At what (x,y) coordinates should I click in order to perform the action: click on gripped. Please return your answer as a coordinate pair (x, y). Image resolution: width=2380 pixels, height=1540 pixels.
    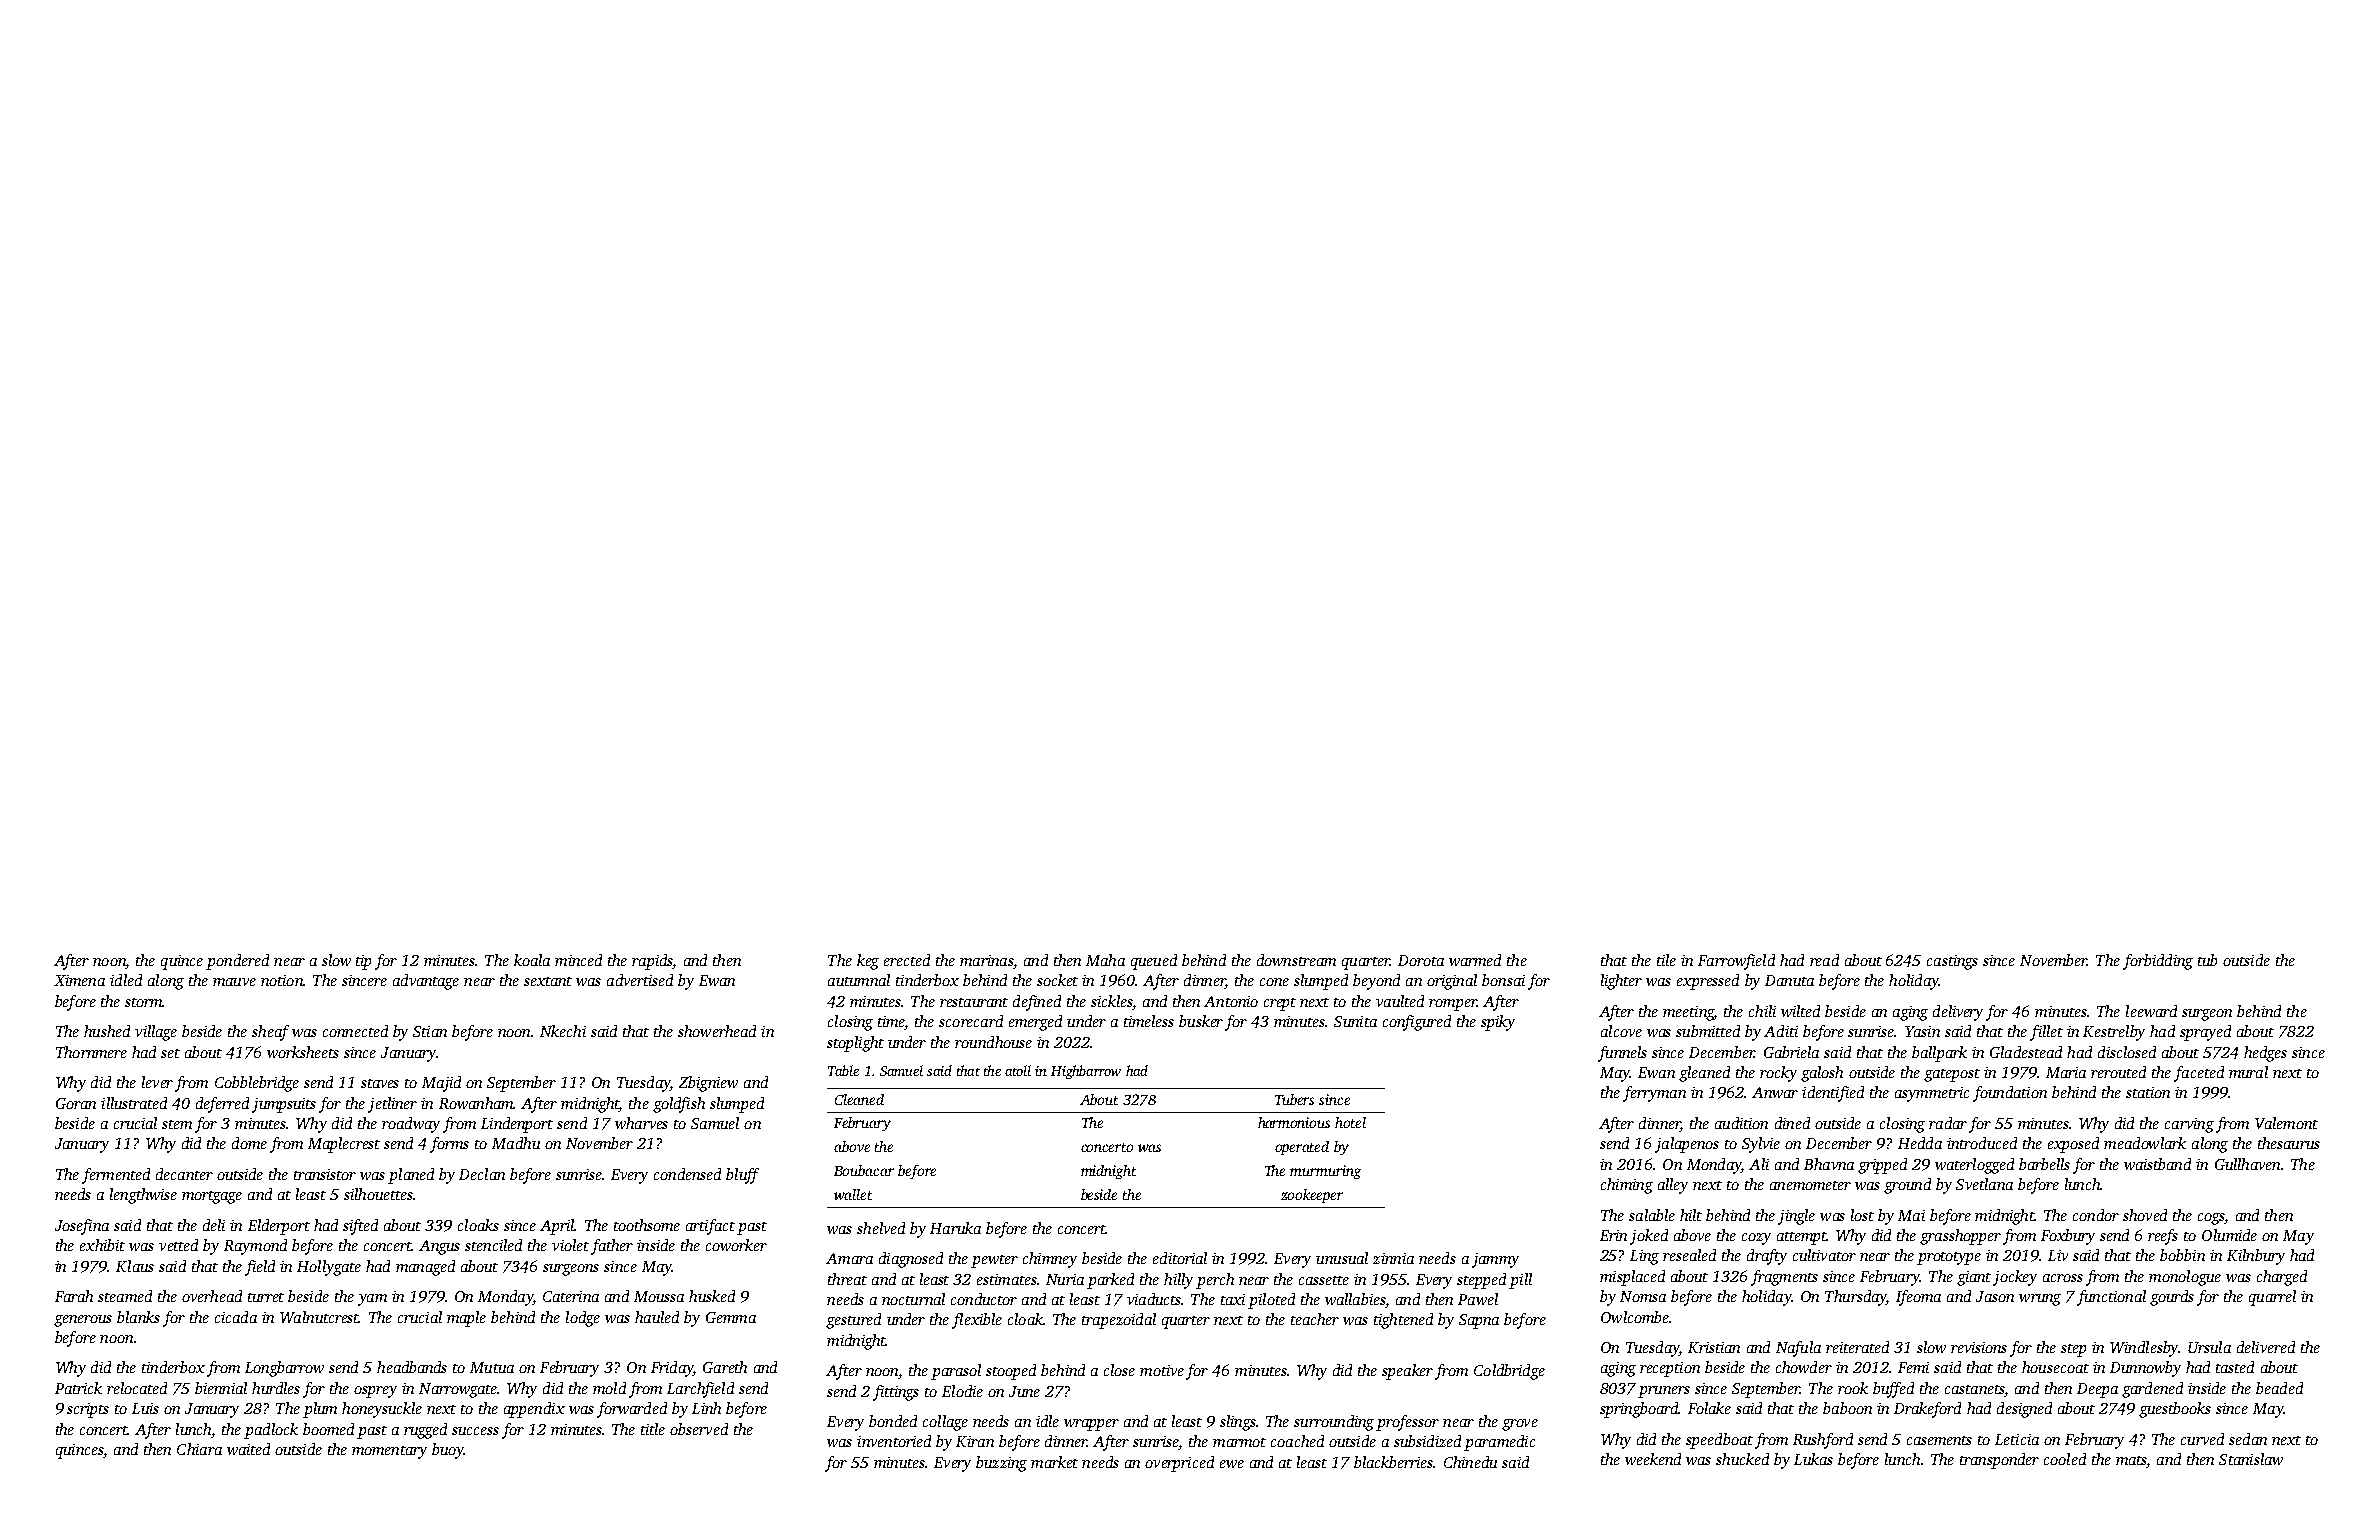
    Looking at the image, I should click on (1882, 1166).
